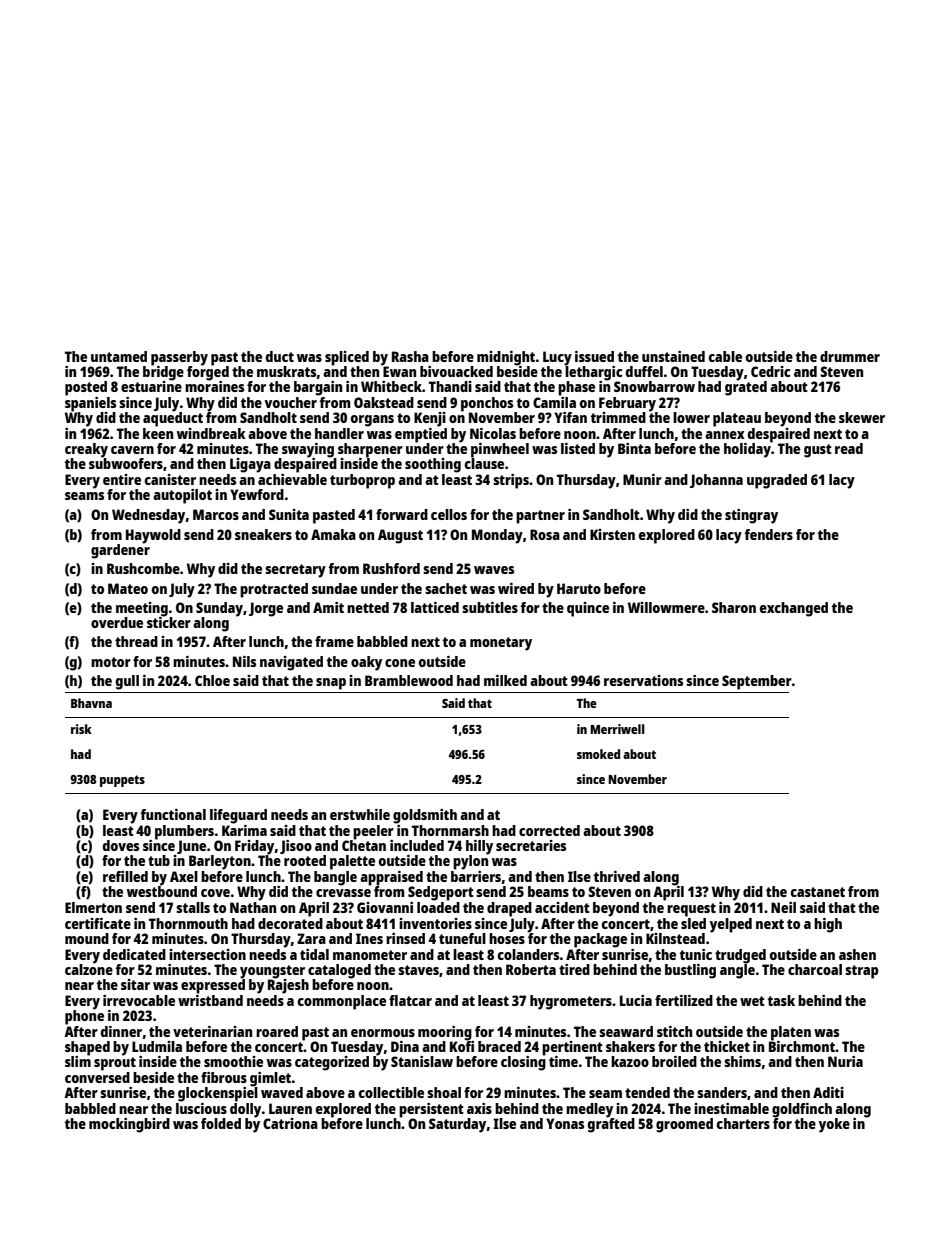 The image size is (952, 1233). What do you see at coordinates (212, 1031) in the screenshot?
I see `veterinarian` at bounding box center [212, 1031].
